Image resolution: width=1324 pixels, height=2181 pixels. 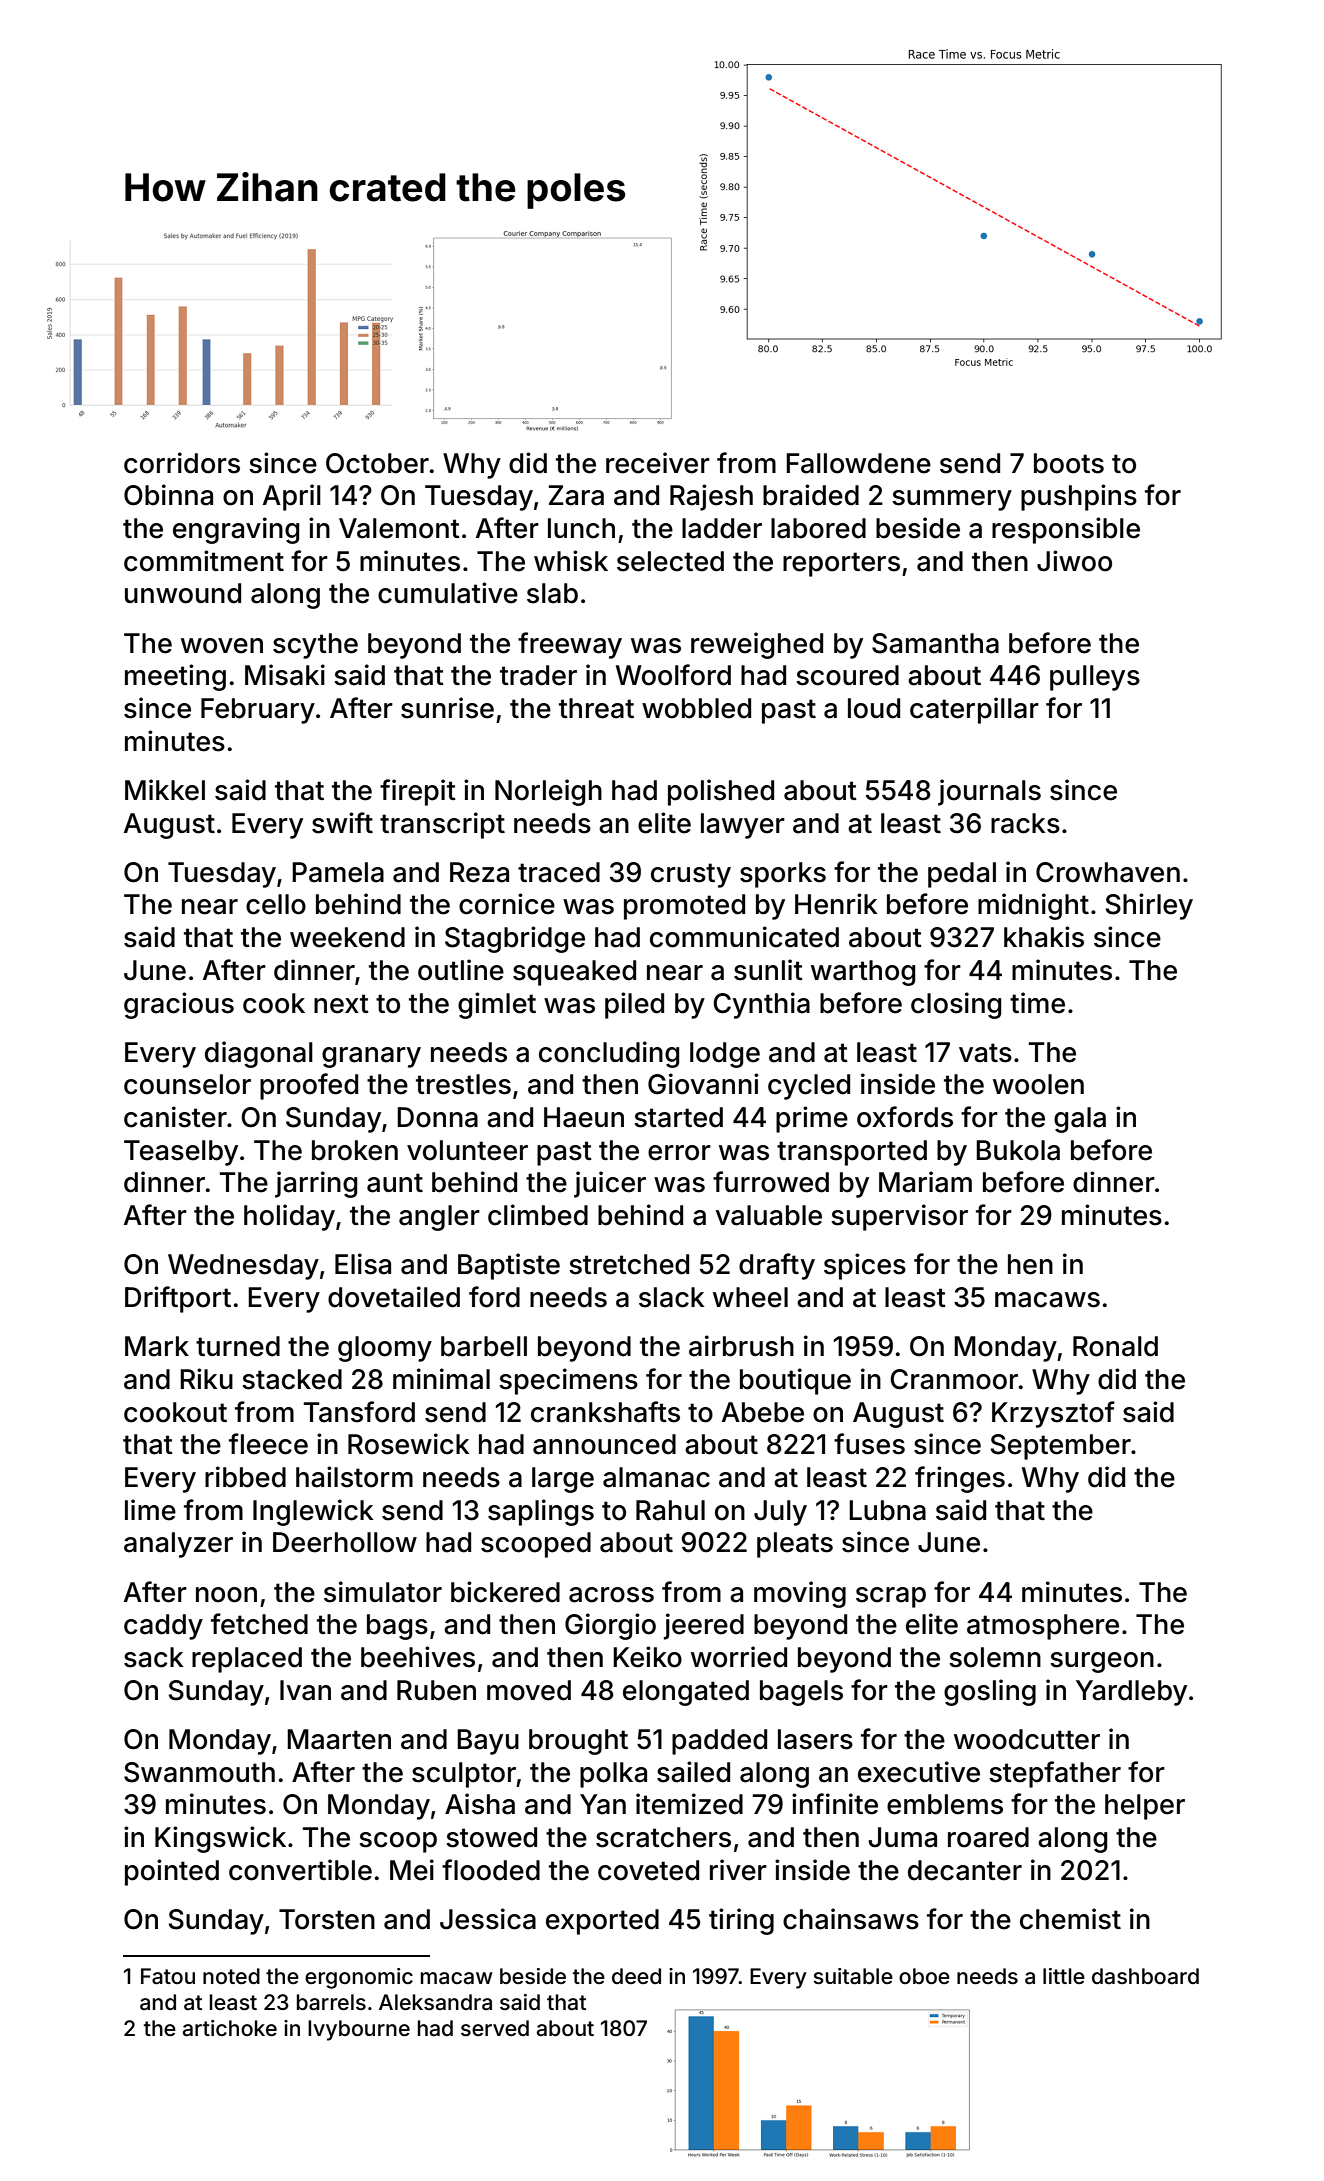 What do you see at coordinates (507, 904) in the image?
I see `cornice` at bounding box center [507, 904].
